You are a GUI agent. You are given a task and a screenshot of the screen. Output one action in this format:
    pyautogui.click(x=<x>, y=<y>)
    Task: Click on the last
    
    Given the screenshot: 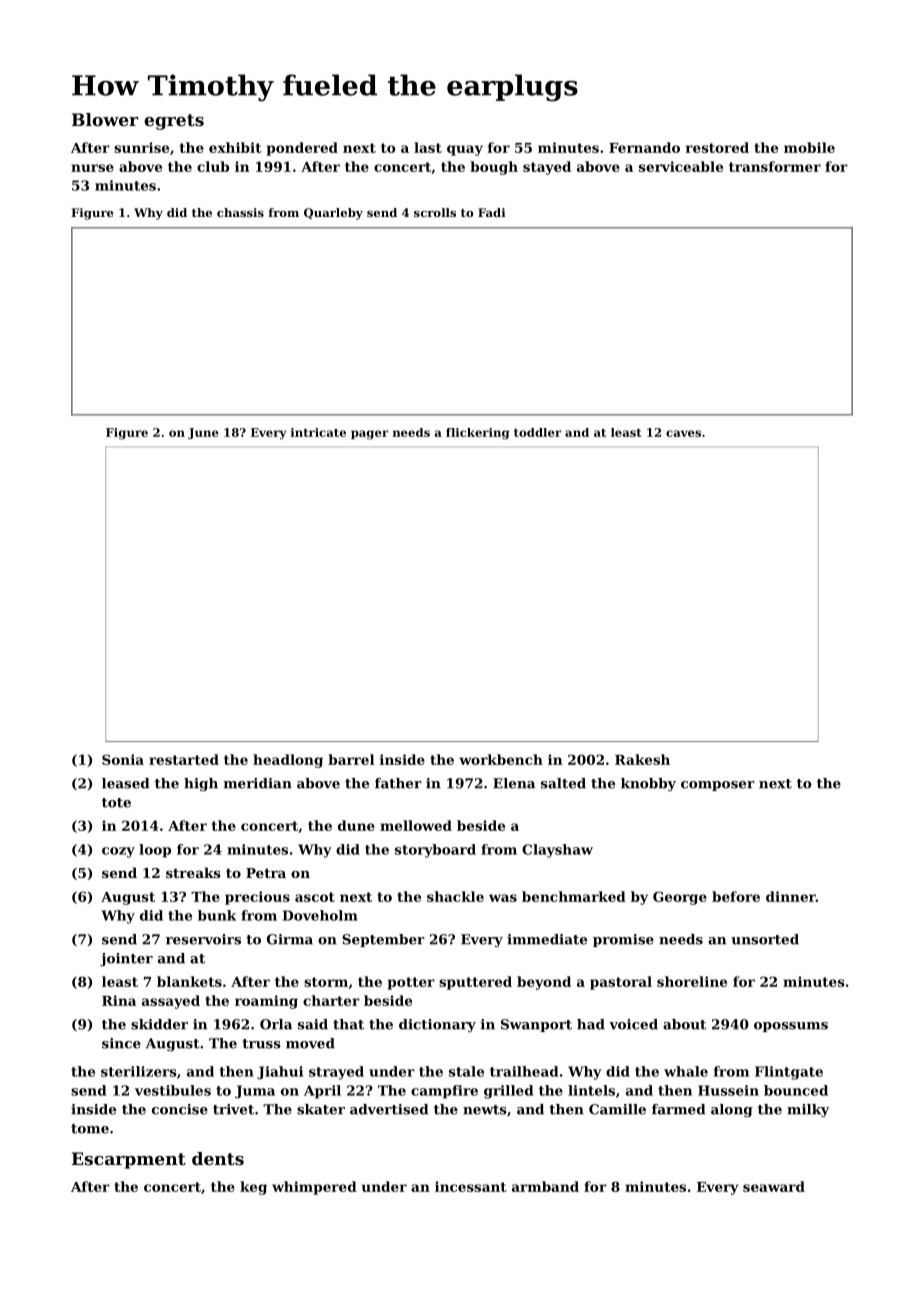 What is the action you would take?
    pyautogui.click(x=428, y=147)
